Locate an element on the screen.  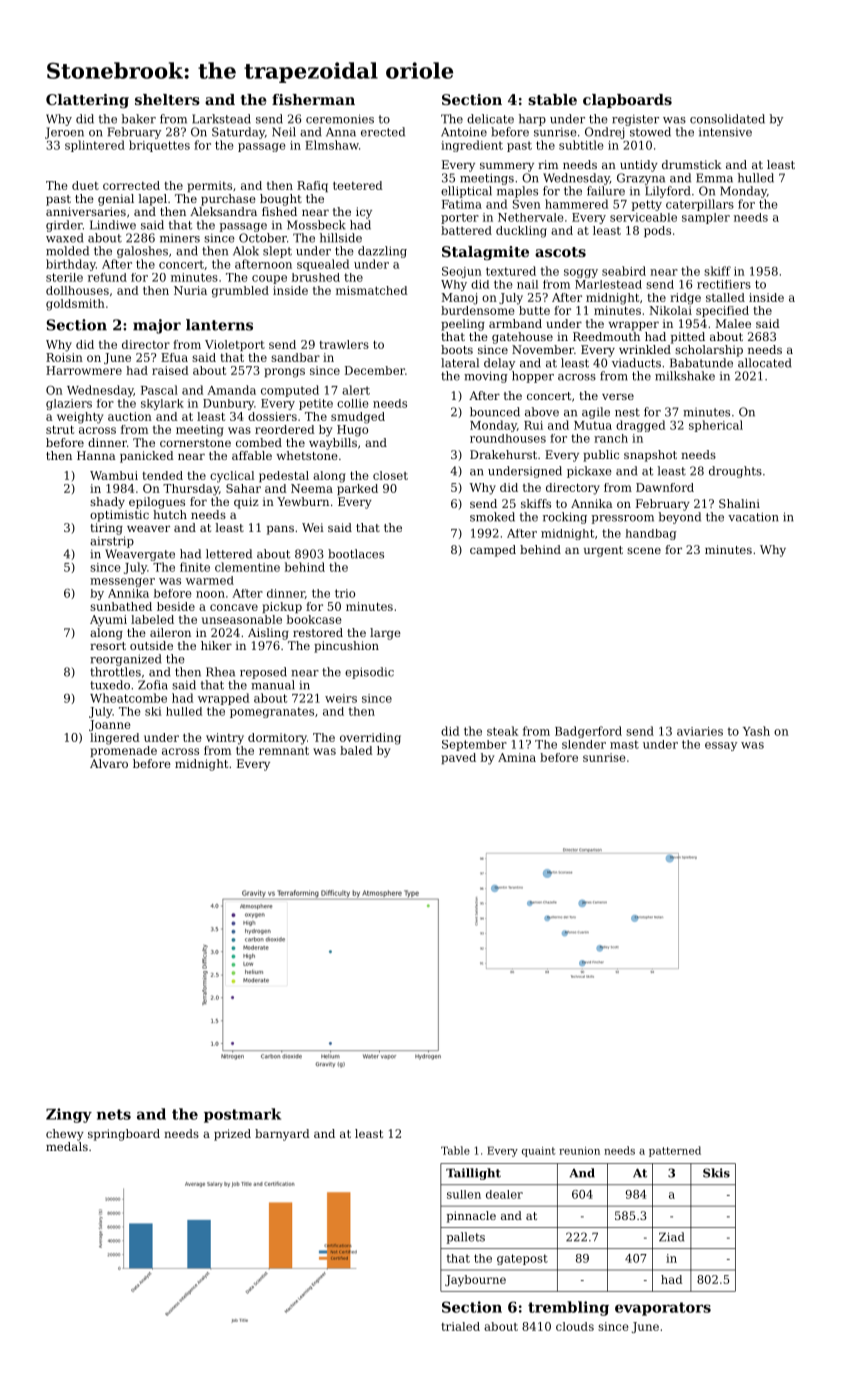
lettered is located at coordinates (229, 554).
